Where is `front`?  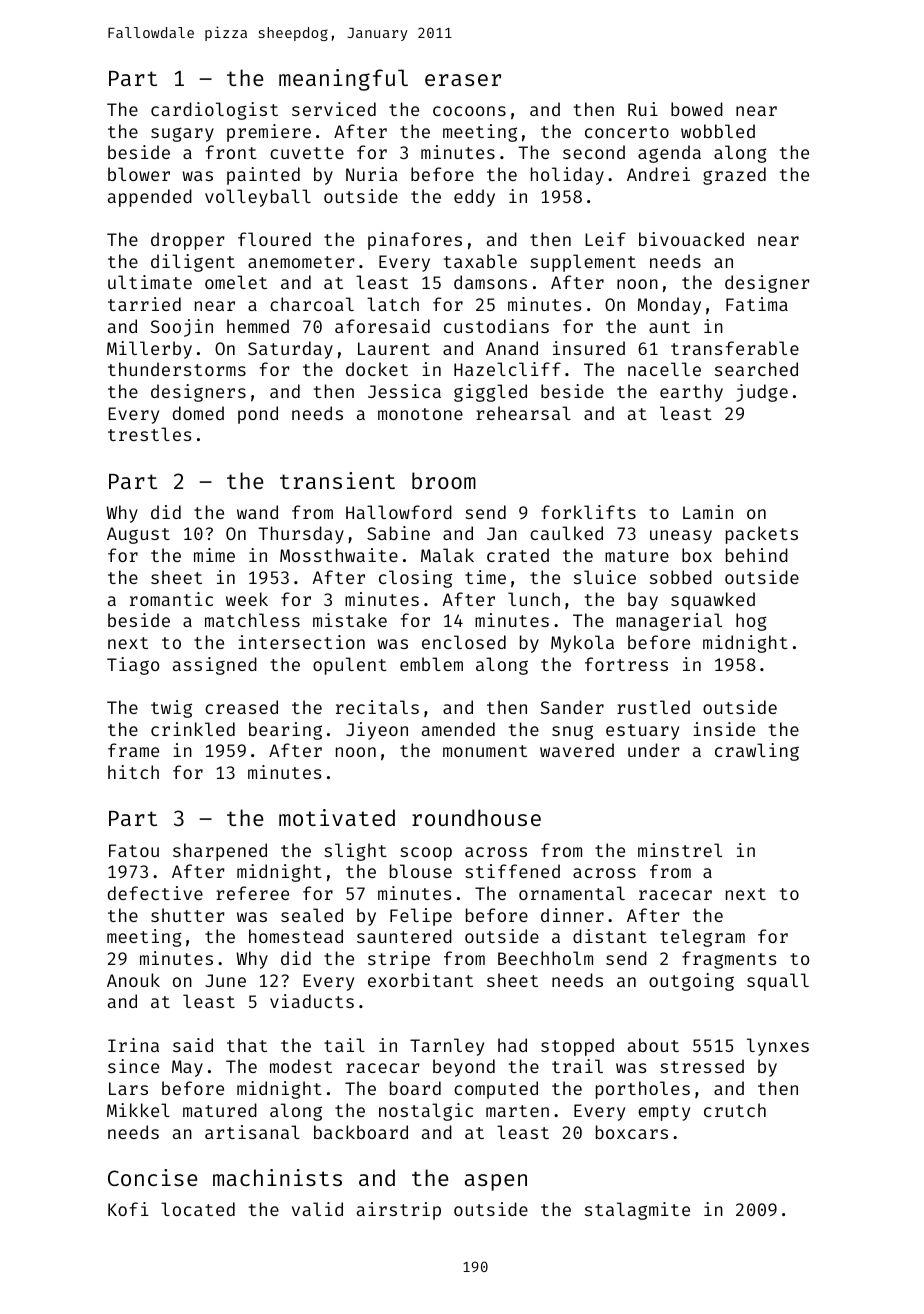 front is located at coordinates (231, 152).
